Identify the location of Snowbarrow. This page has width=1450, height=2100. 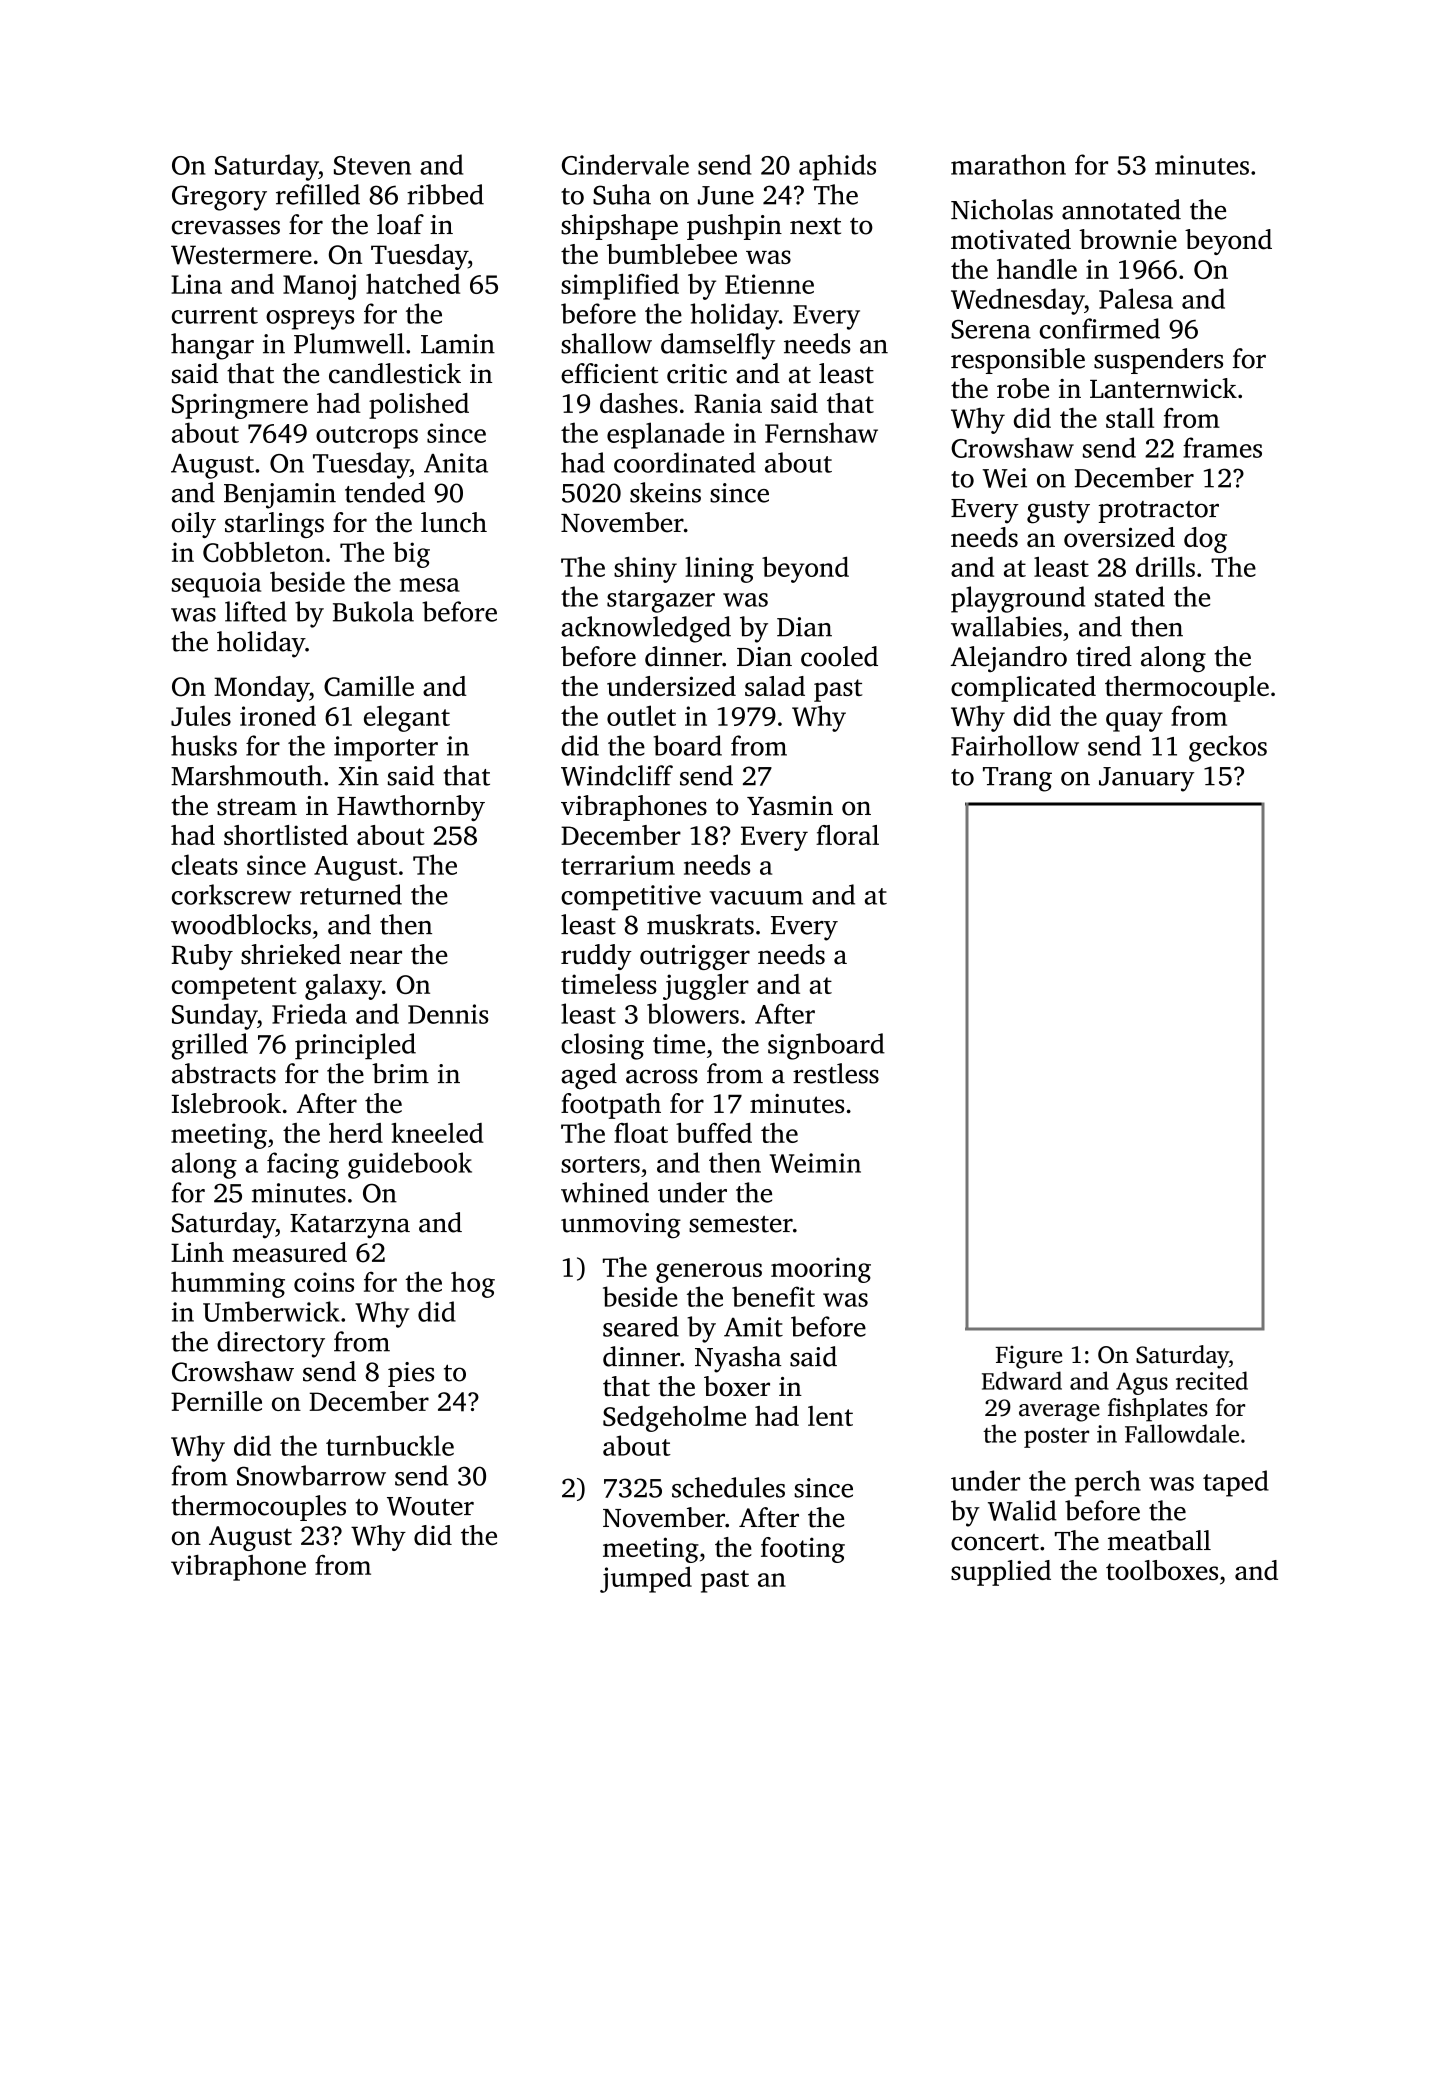
(311, 1475).
